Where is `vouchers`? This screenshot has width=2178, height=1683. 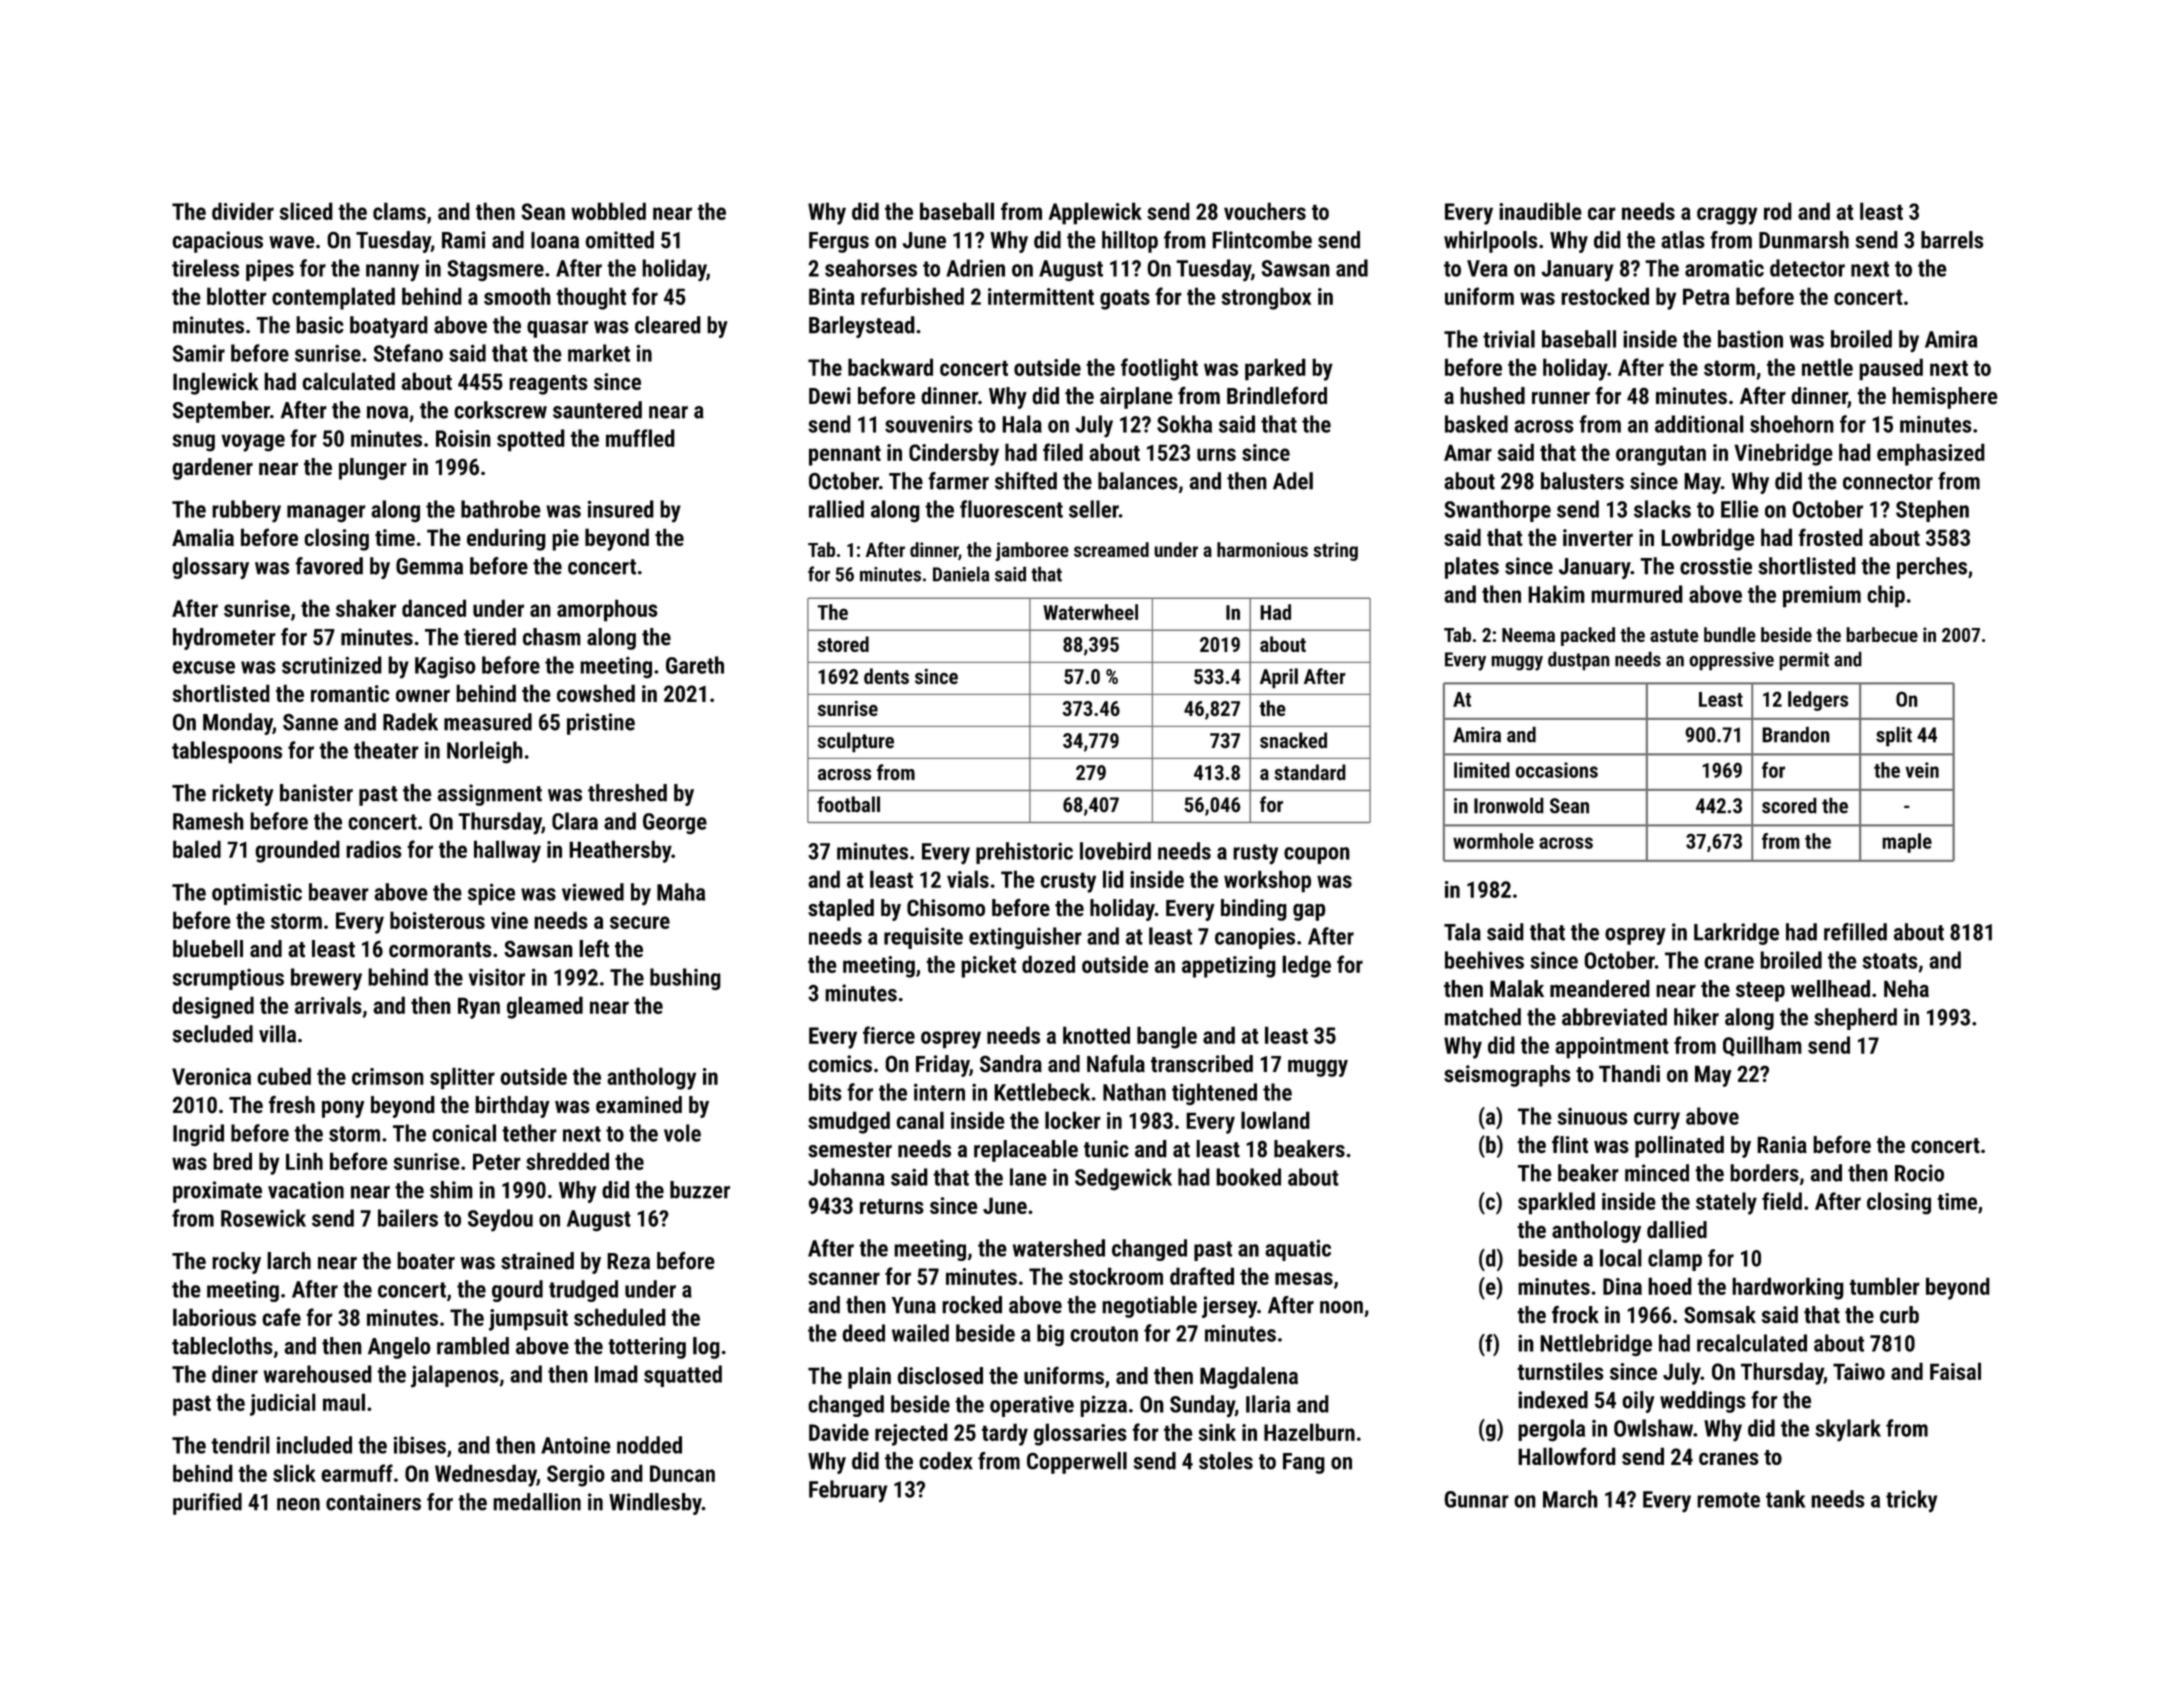 vouchers is located at coordinates (1265, 211).
